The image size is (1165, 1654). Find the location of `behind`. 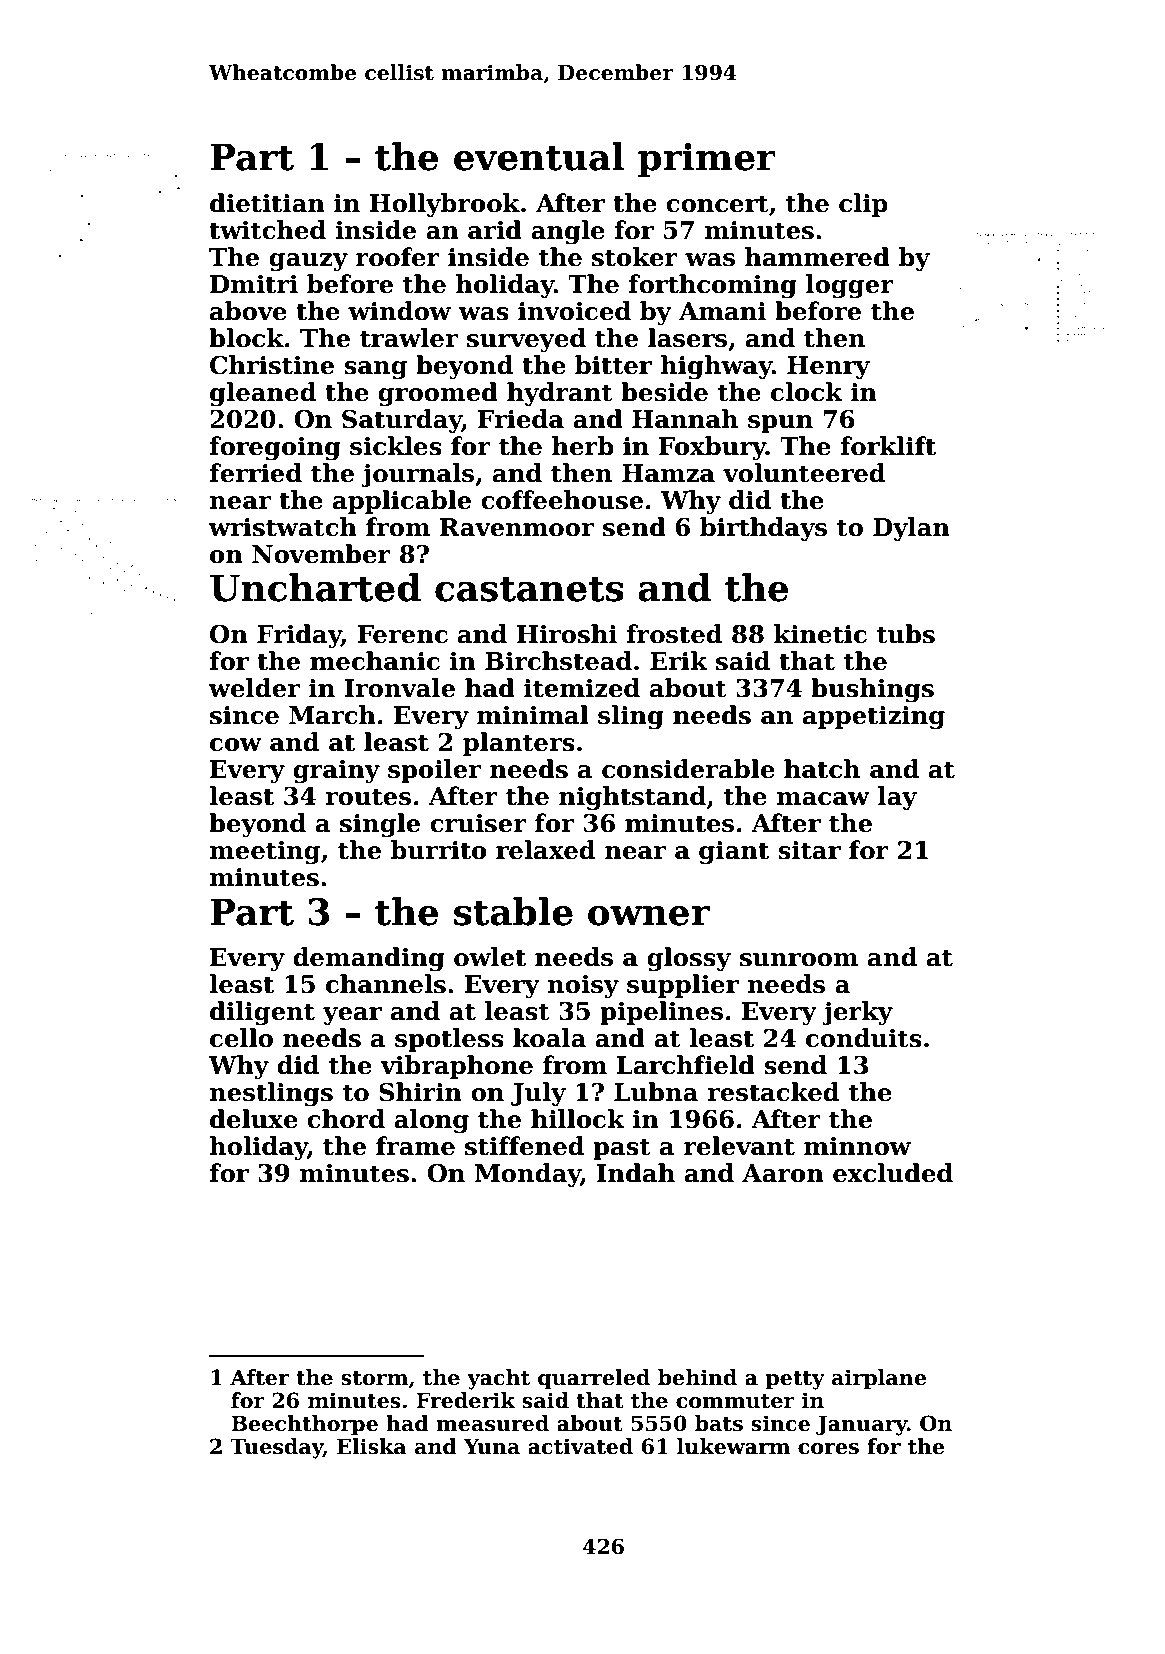

behind is located at coordinates (697, 1377).
